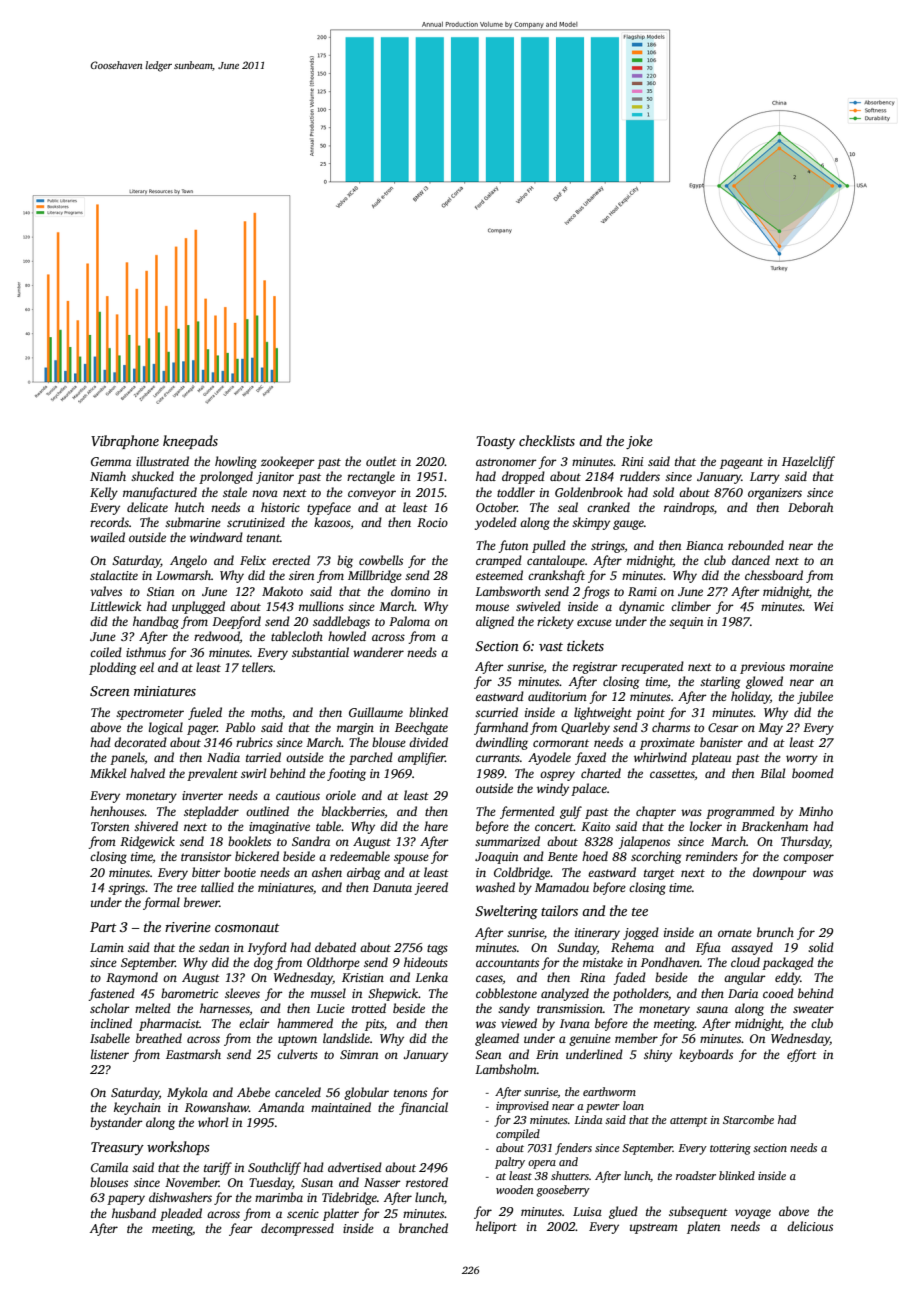 The width and height of the screenshot is (924, 1308). What do you see at coordinates (547, 440) in the screenshot?
I see `checklists` at bounding box center [547, 440].
